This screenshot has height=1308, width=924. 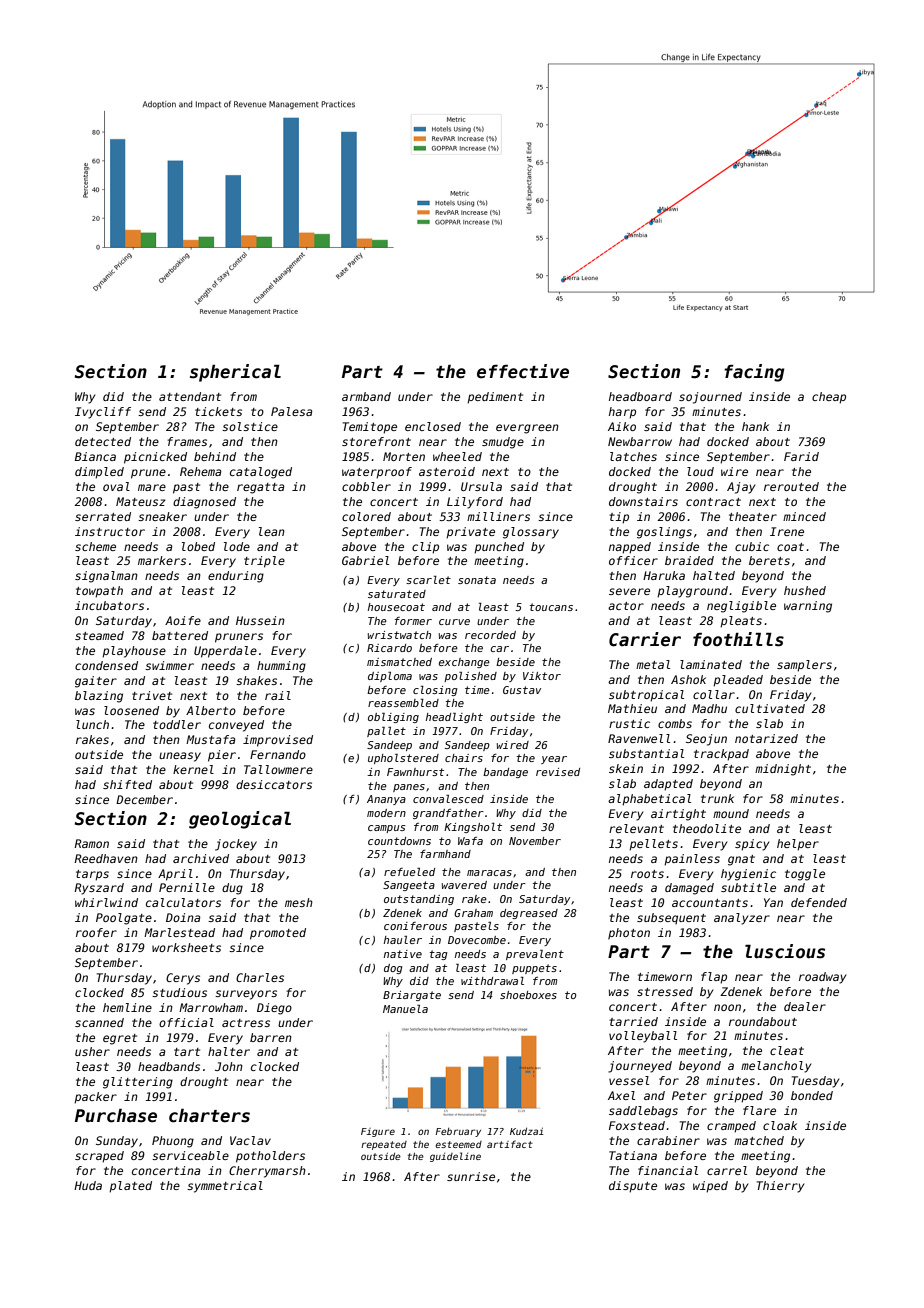 I want to click on frames, so click(x=187, y=441).
